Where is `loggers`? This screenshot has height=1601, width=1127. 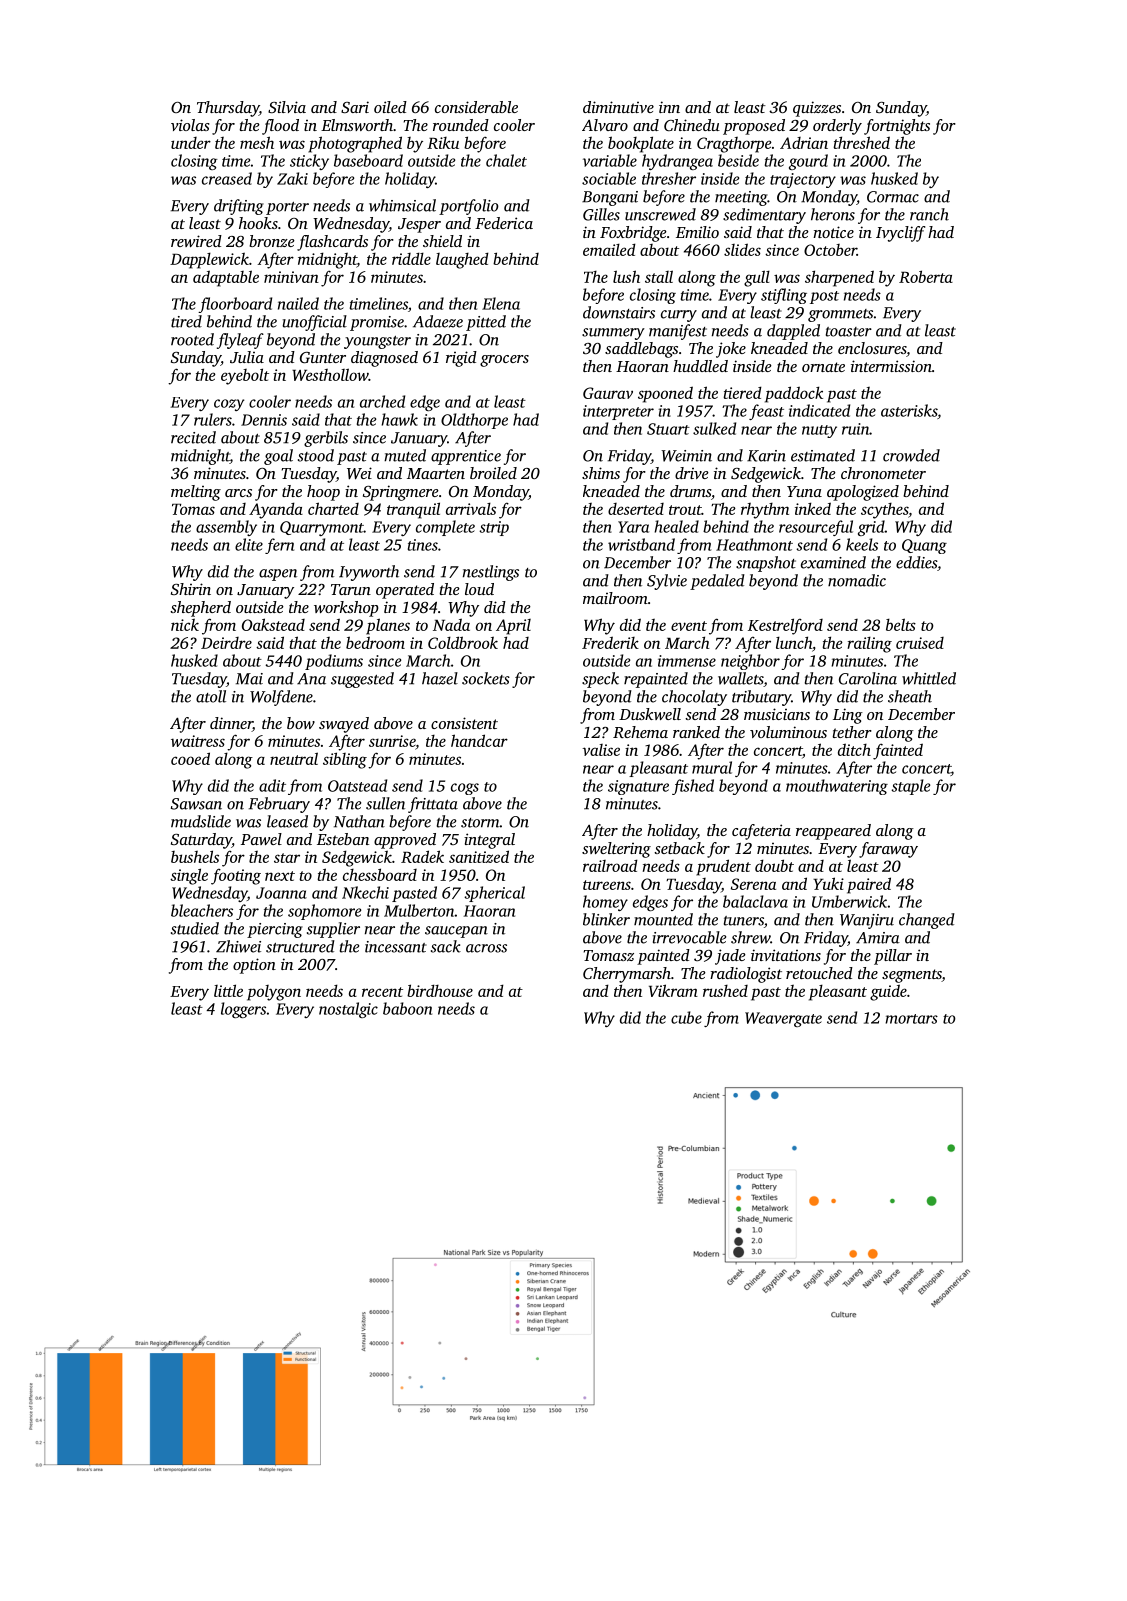 loggers is located at coordinates (243, 1010).
